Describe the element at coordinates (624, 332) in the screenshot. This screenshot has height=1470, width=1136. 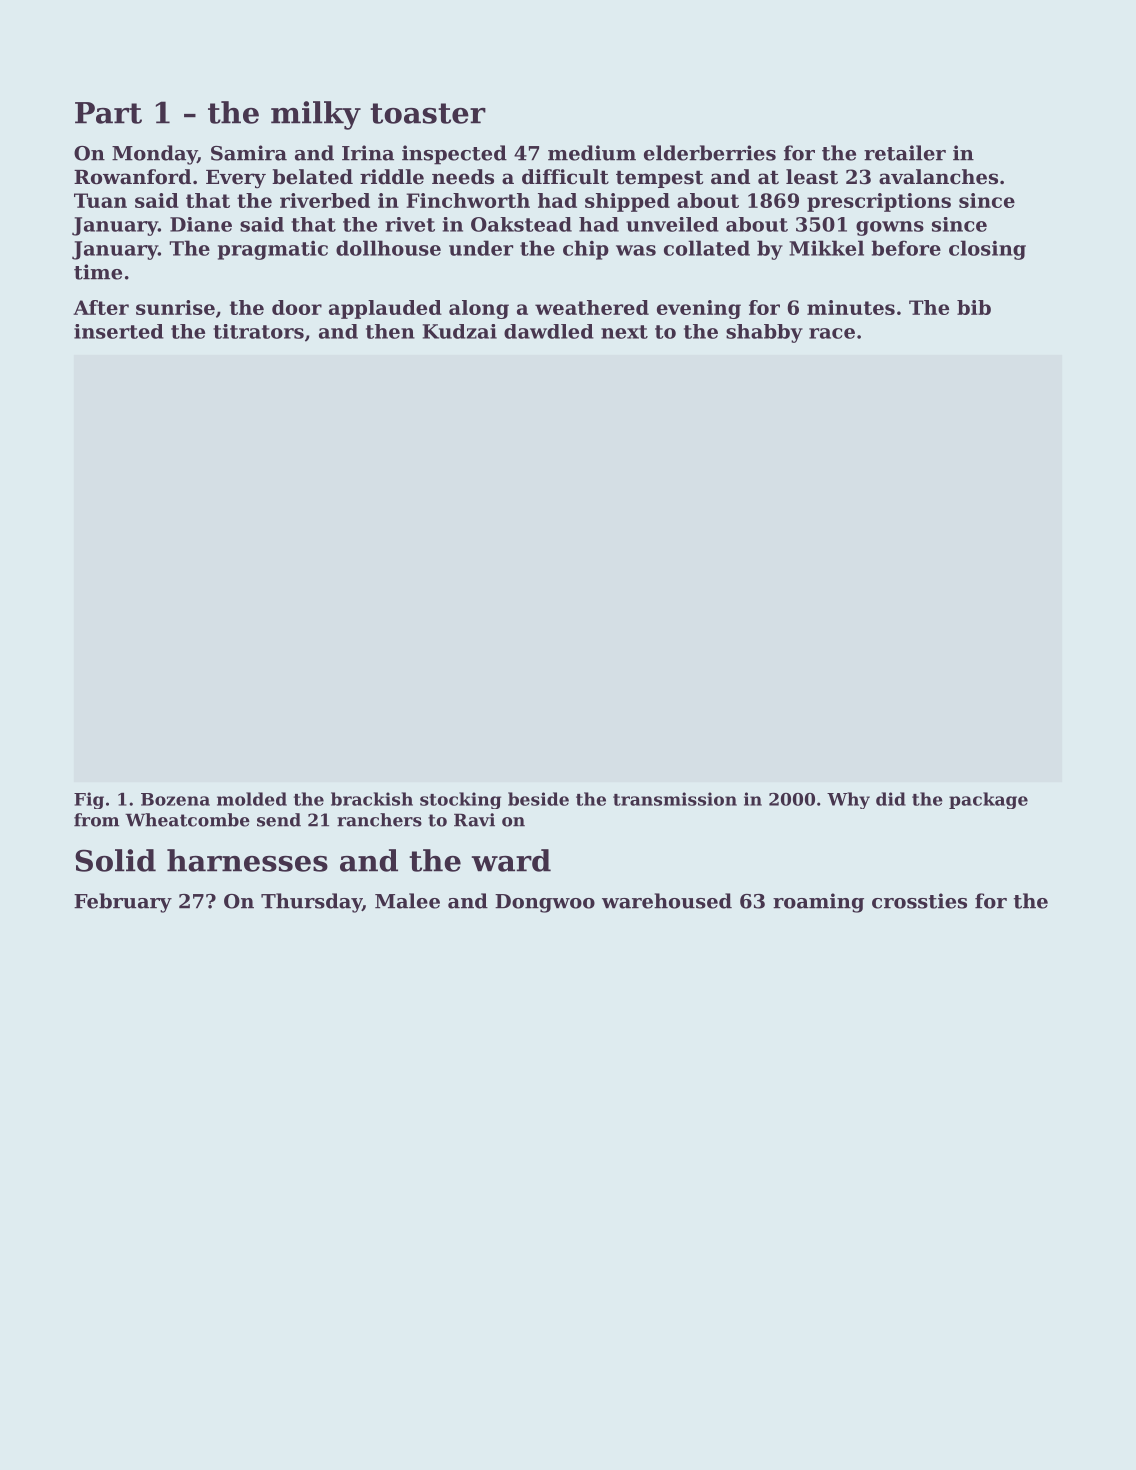
I see `next` at that location.
